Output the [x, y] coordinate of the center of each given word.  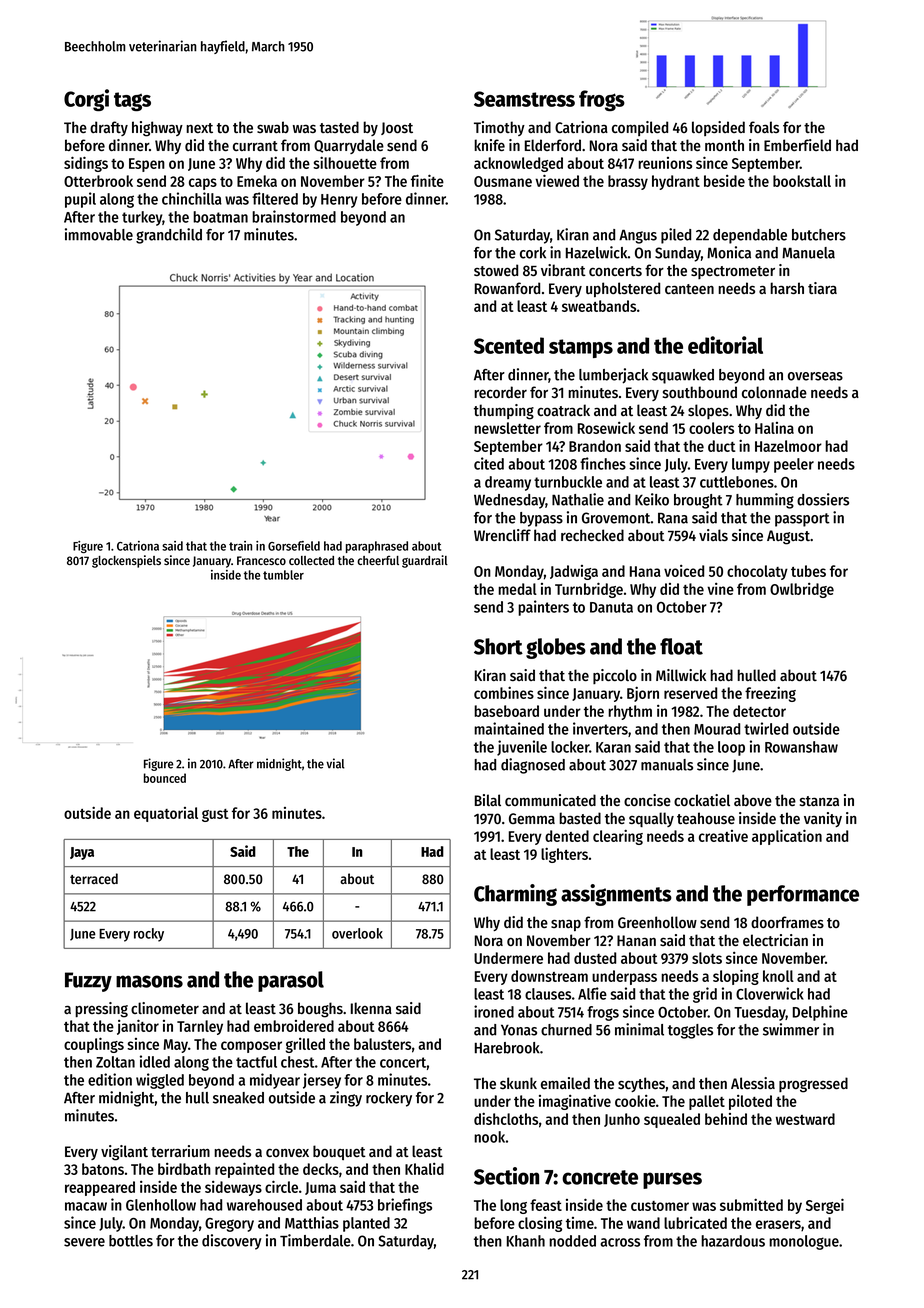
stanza [819, 801]
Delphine [820, 1013]
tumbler [283, 575]
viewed [557, 180]
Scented [509, 345]
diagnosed [533, 766]
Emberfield [797, 145]
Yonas [519, 1030]
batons [103, 1169]
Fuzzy [88, 982]
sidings [86, 164]
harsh [787, 288]
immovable [99, 234]
